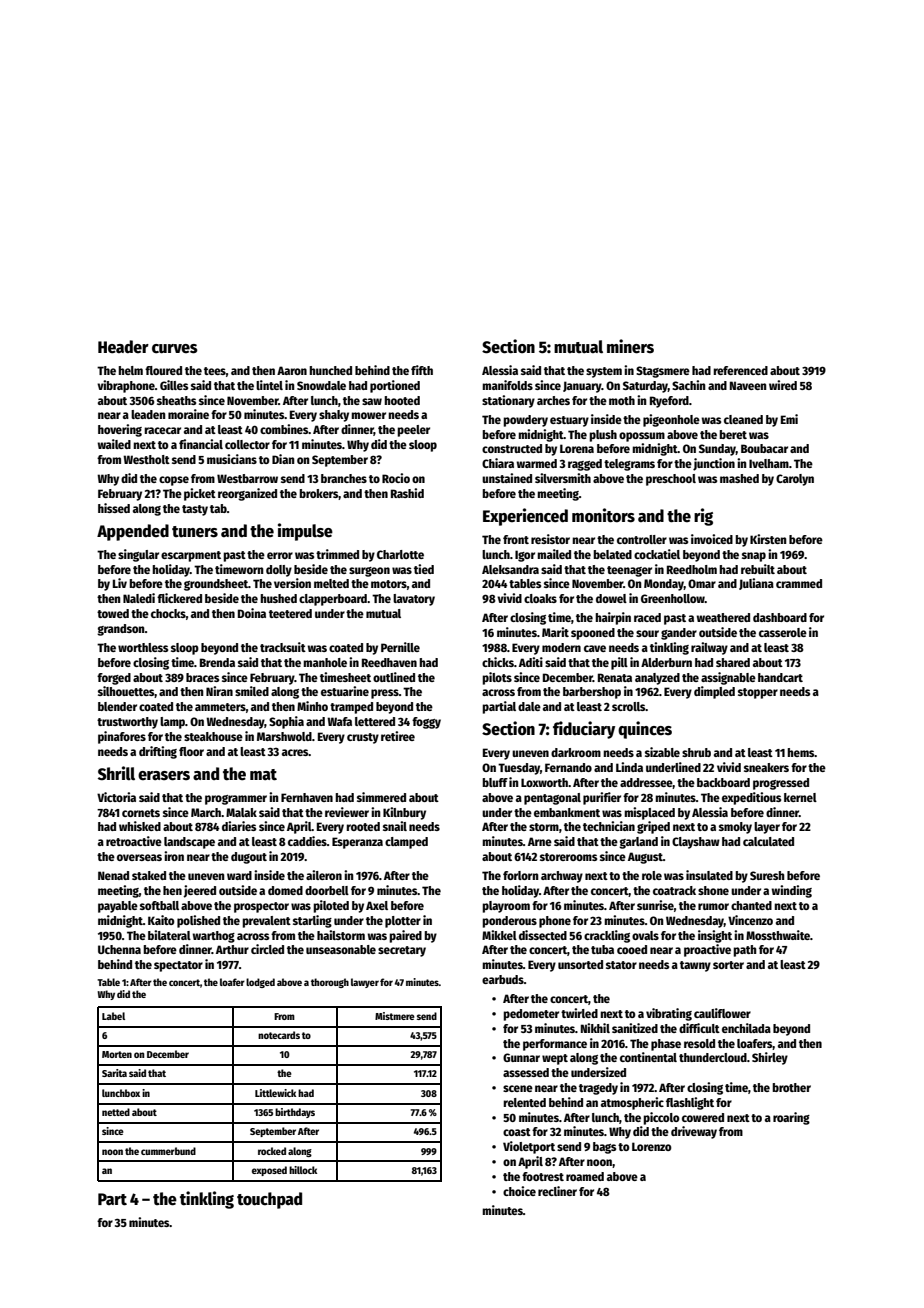  What do you see at coordinates (630, 346) in the page?
I see `miners` at bounding box center [630, 346].
